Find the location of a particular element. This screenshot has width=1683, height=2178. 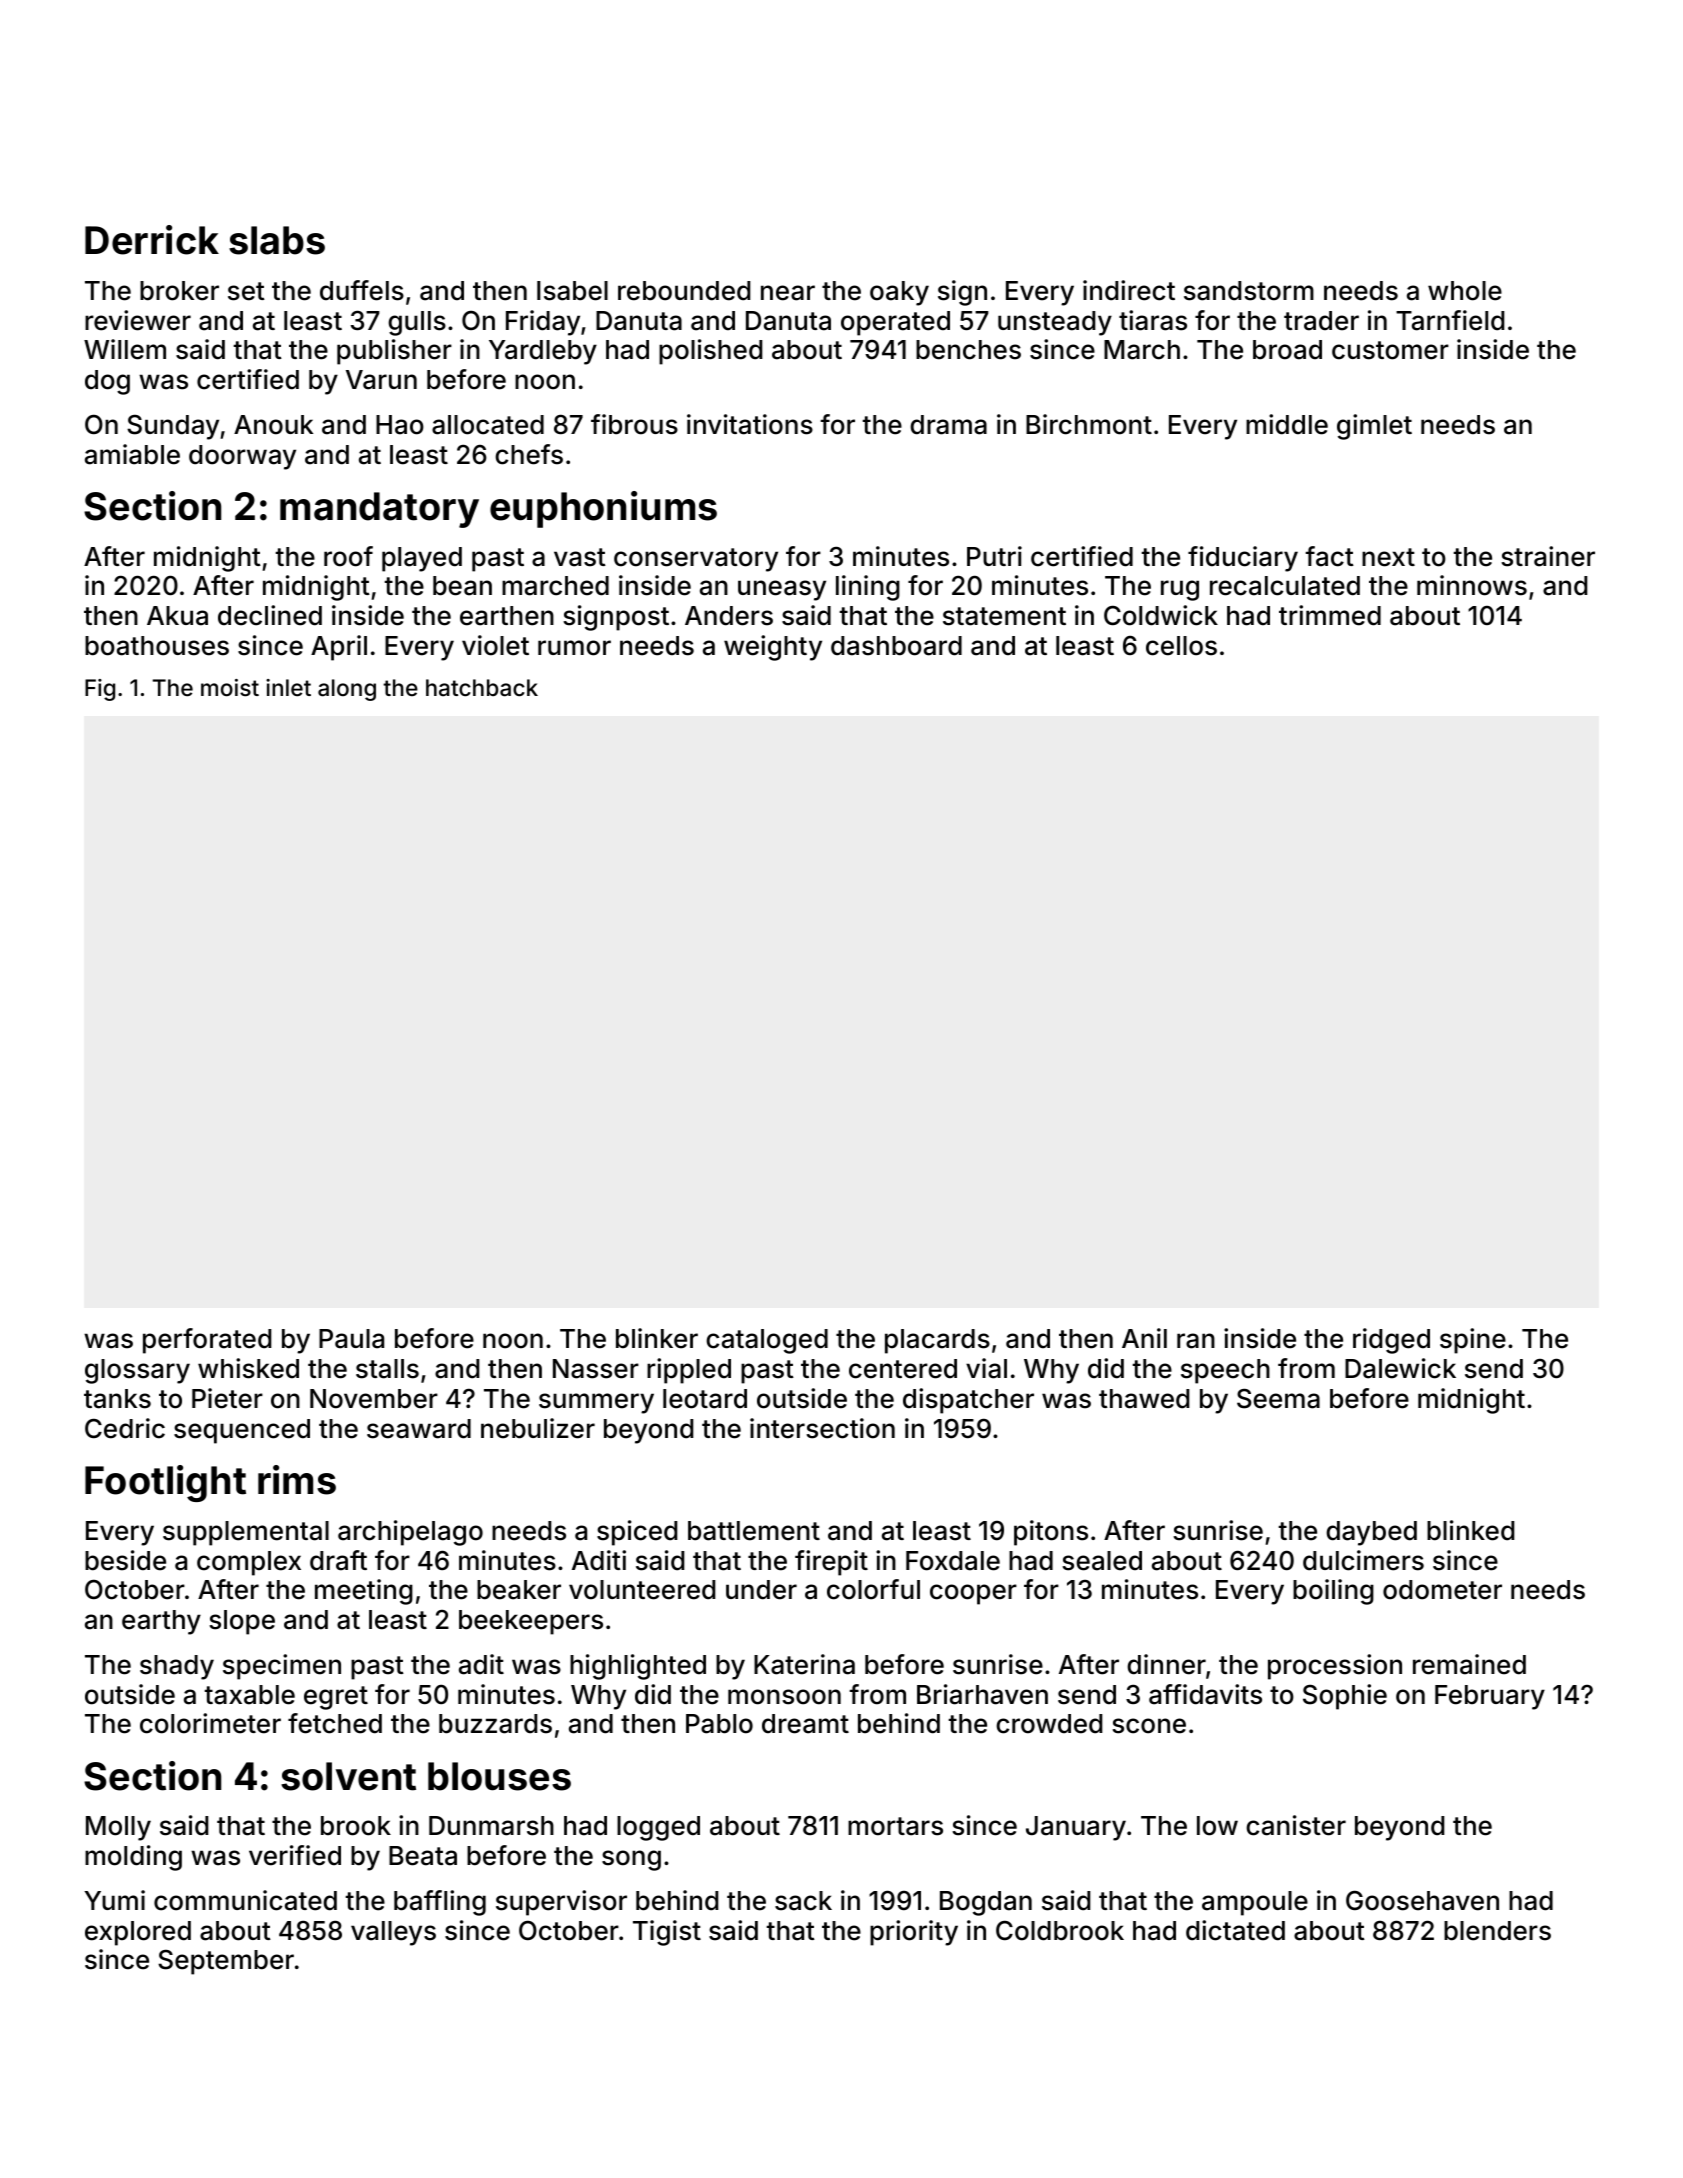

blinker is located at coordinates (657, 1338).
